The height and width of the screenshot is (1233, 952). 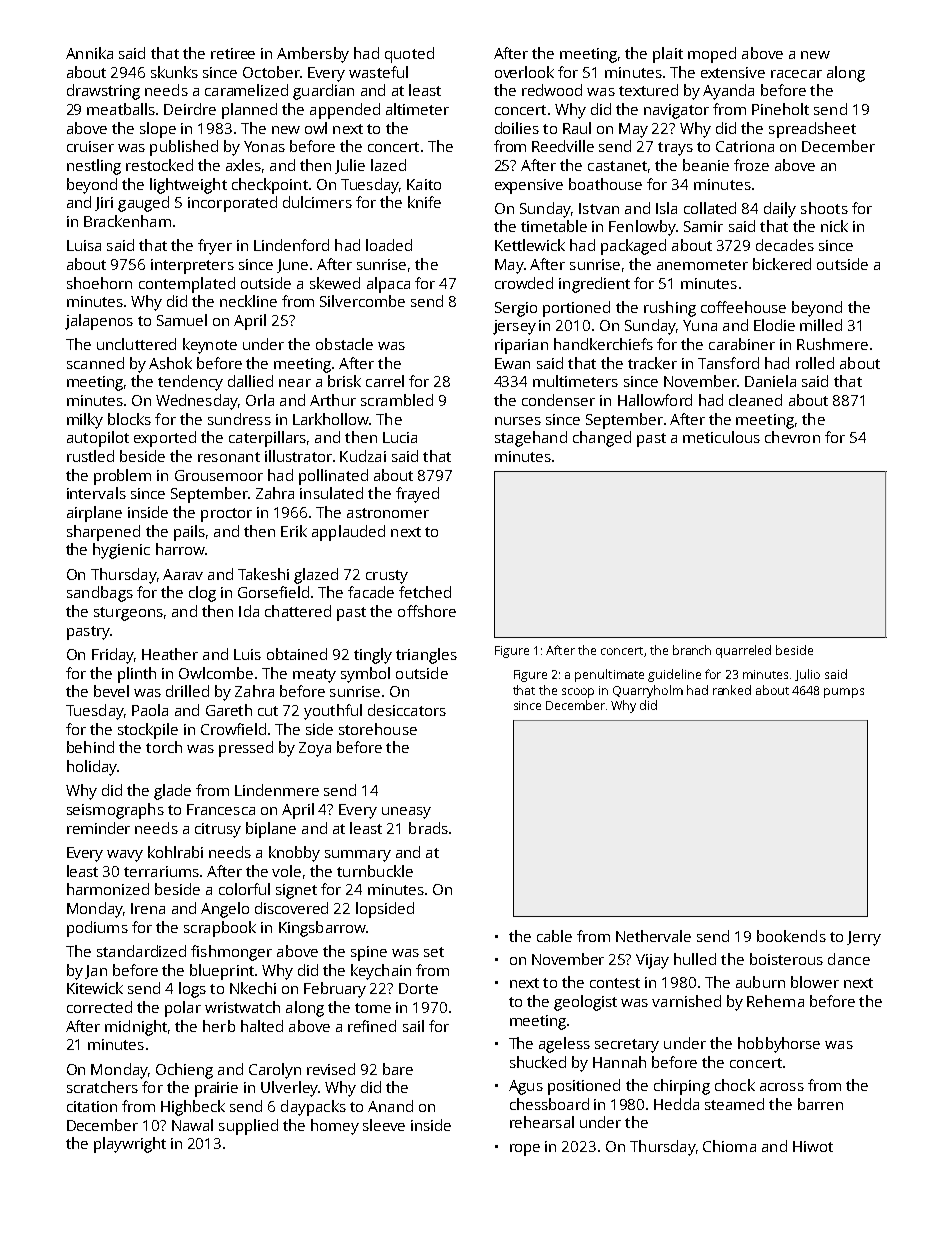 I want to click on racecar, so click(x=796, y=74).
